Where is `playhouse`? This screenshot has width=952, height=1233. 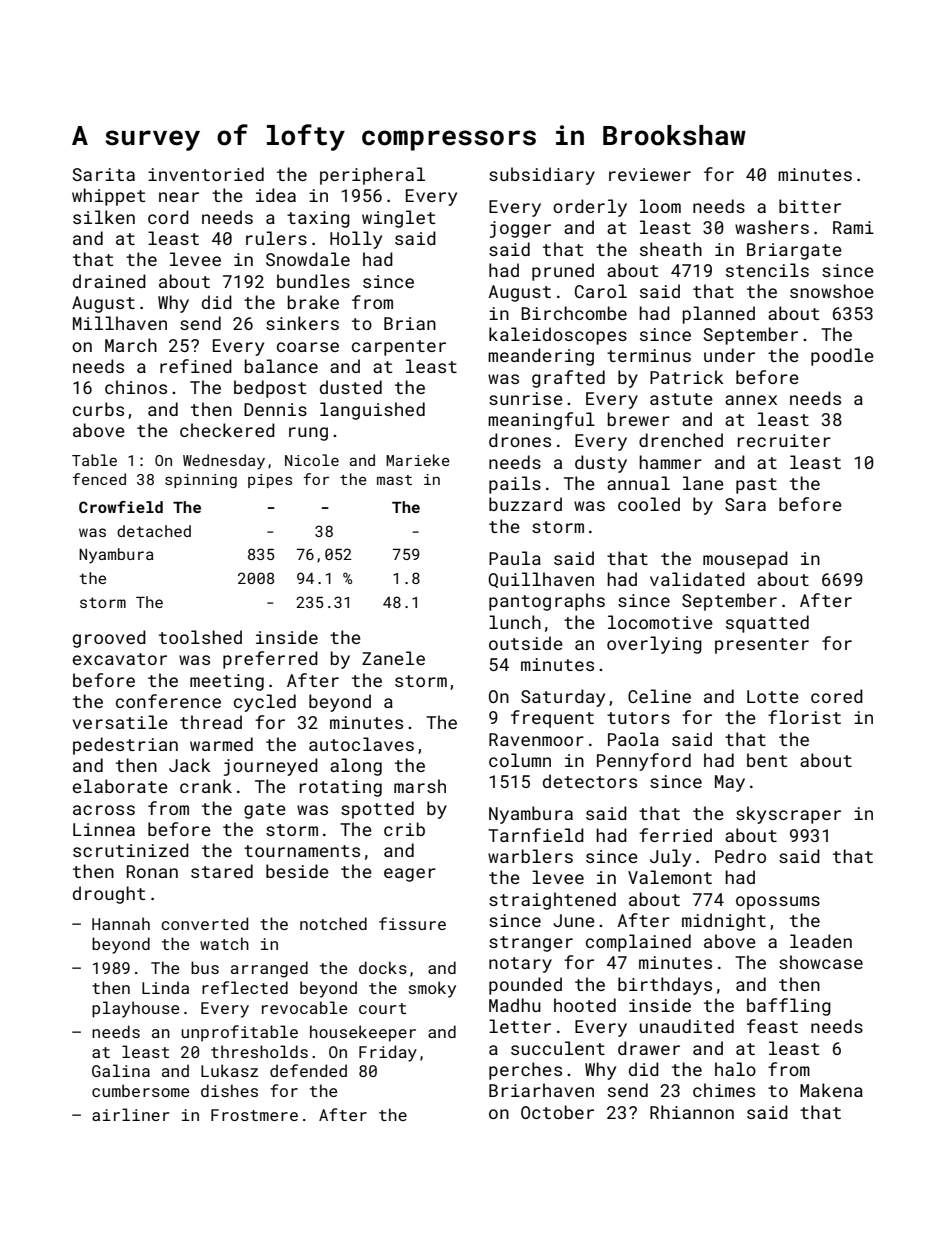 playhouse is located at coordinates (135, 1009).
